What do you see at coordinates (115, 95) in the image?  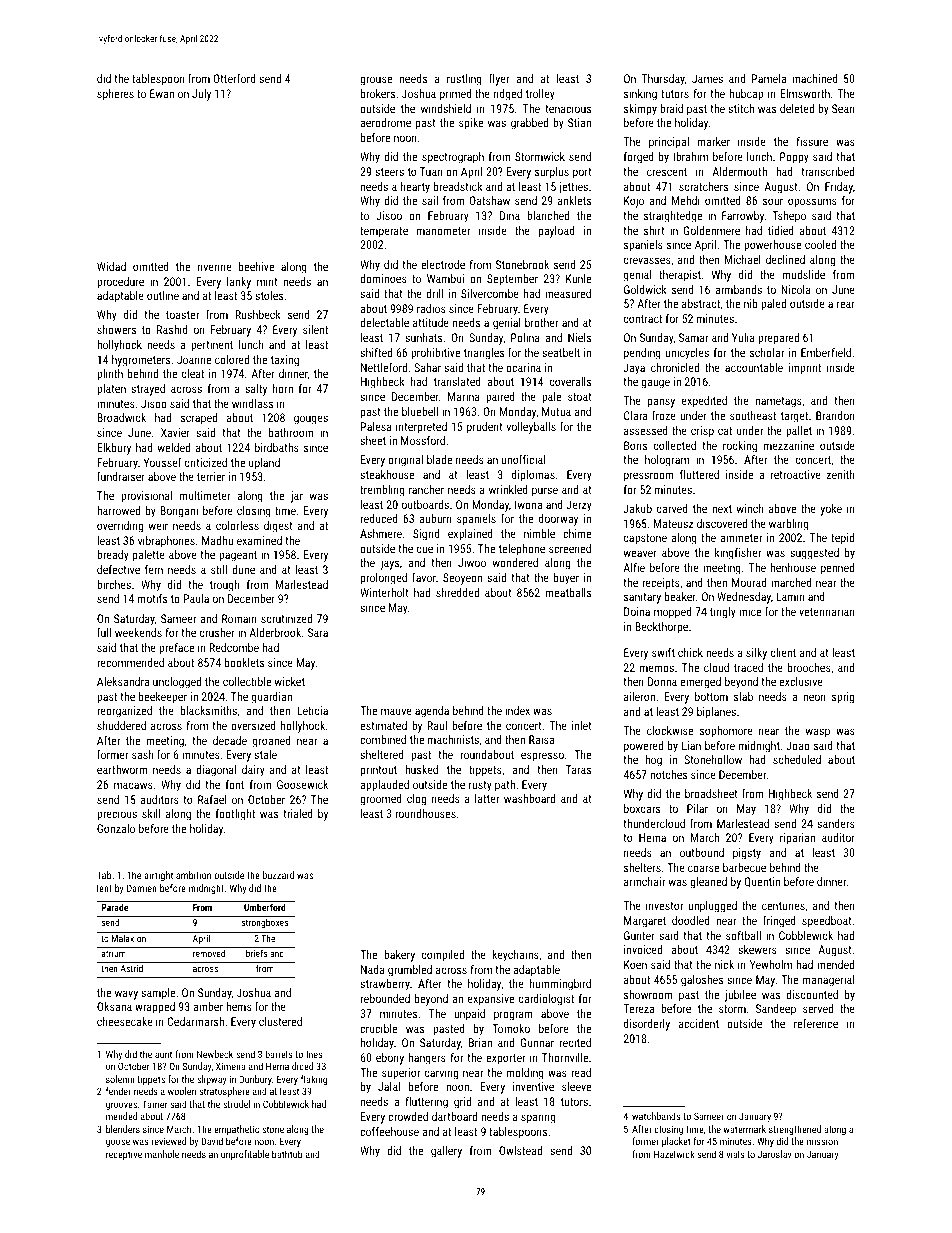 I see `spheres` at bounding box center [115, 95].
